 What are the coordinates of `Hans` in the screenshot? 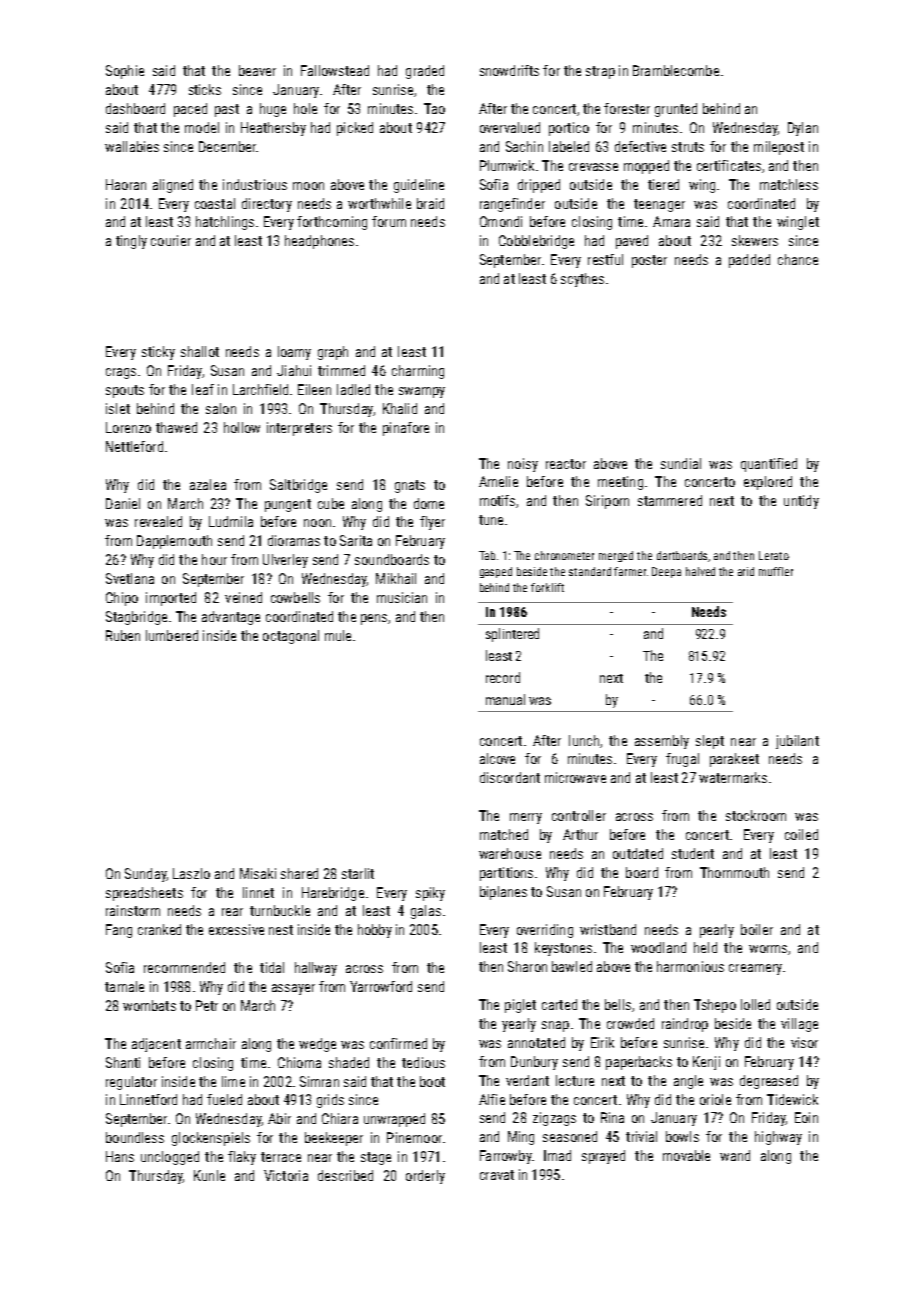 It's located at (120, 1156).
